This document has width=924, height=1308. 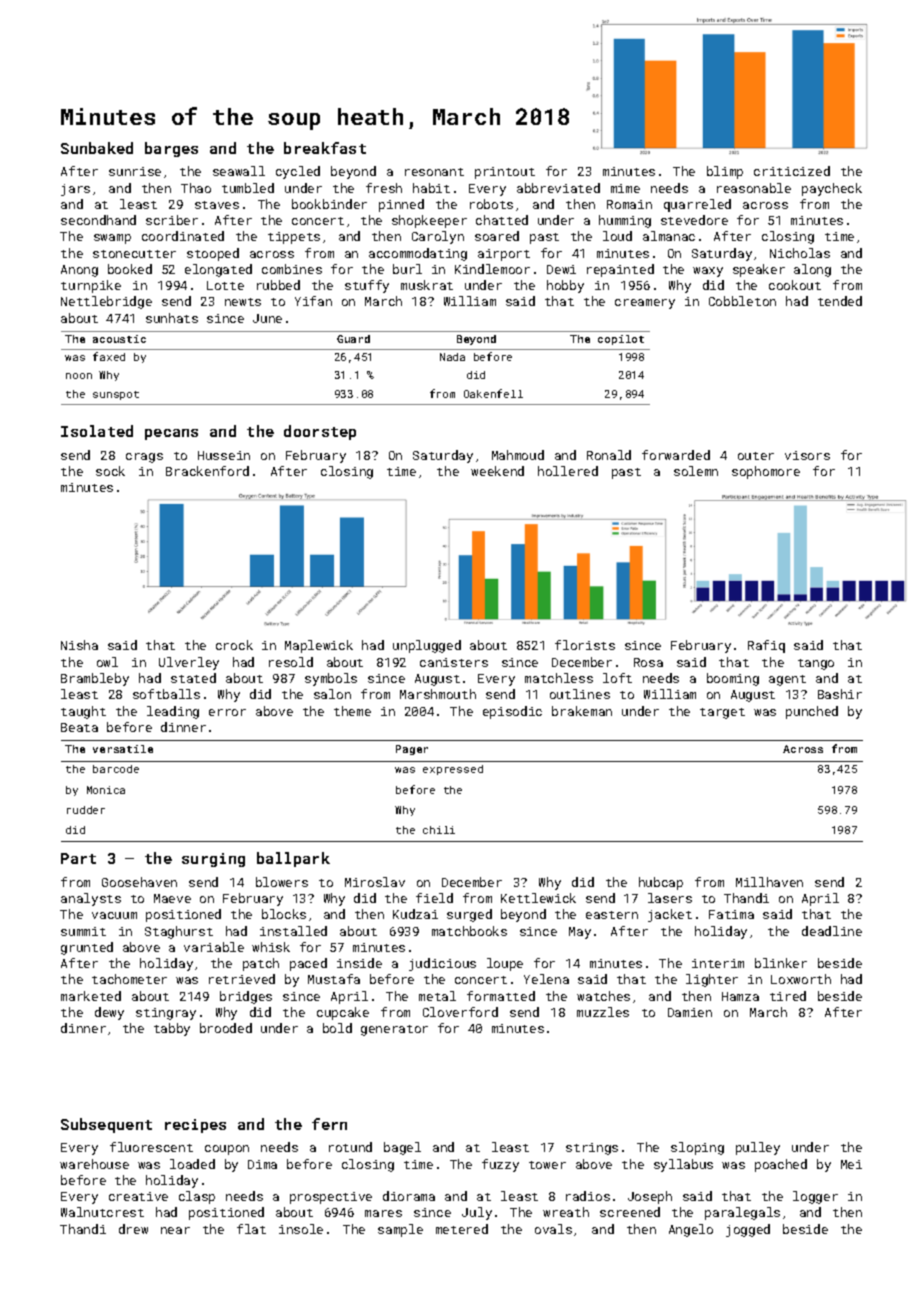 What do you see at coordinates (582, 711) in the document?
I see `brakeman` at bounding box center [582, 711].
